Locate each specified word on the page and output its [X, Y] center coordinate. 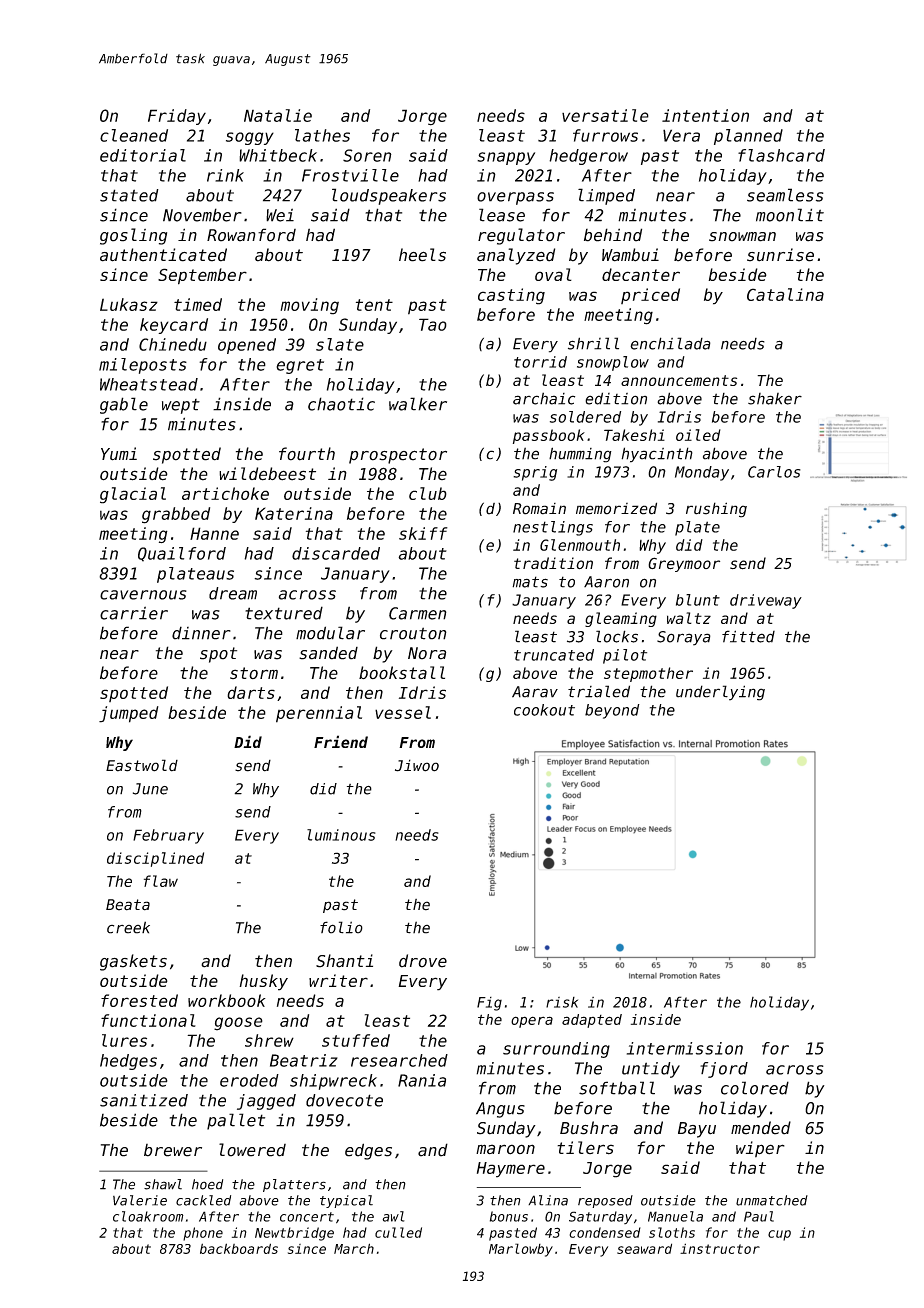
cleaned [134, 135]
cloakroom [148, 1216]
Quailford [182, 554]
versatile [605, 115]
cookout [544, 710]
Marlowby [521, 1250]
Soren [367, 155]
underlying [720, 693]
